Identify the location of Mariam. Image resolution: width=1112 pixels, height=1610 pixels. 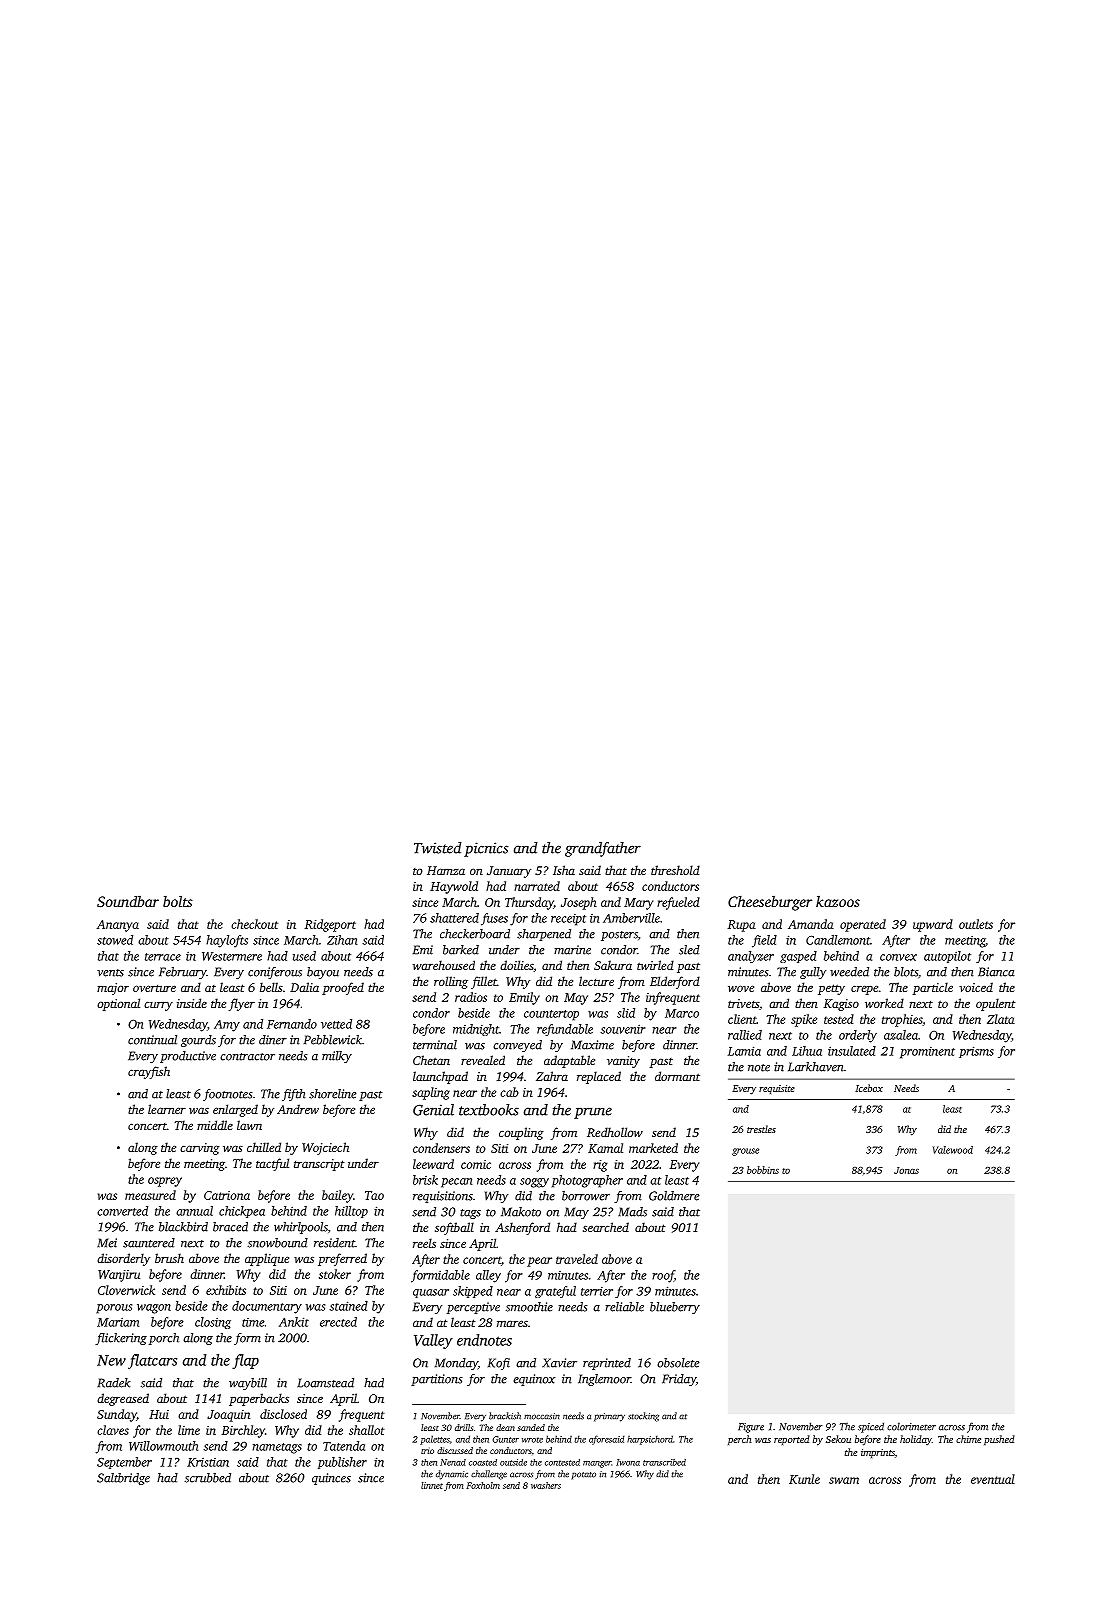
(118, 1322).
